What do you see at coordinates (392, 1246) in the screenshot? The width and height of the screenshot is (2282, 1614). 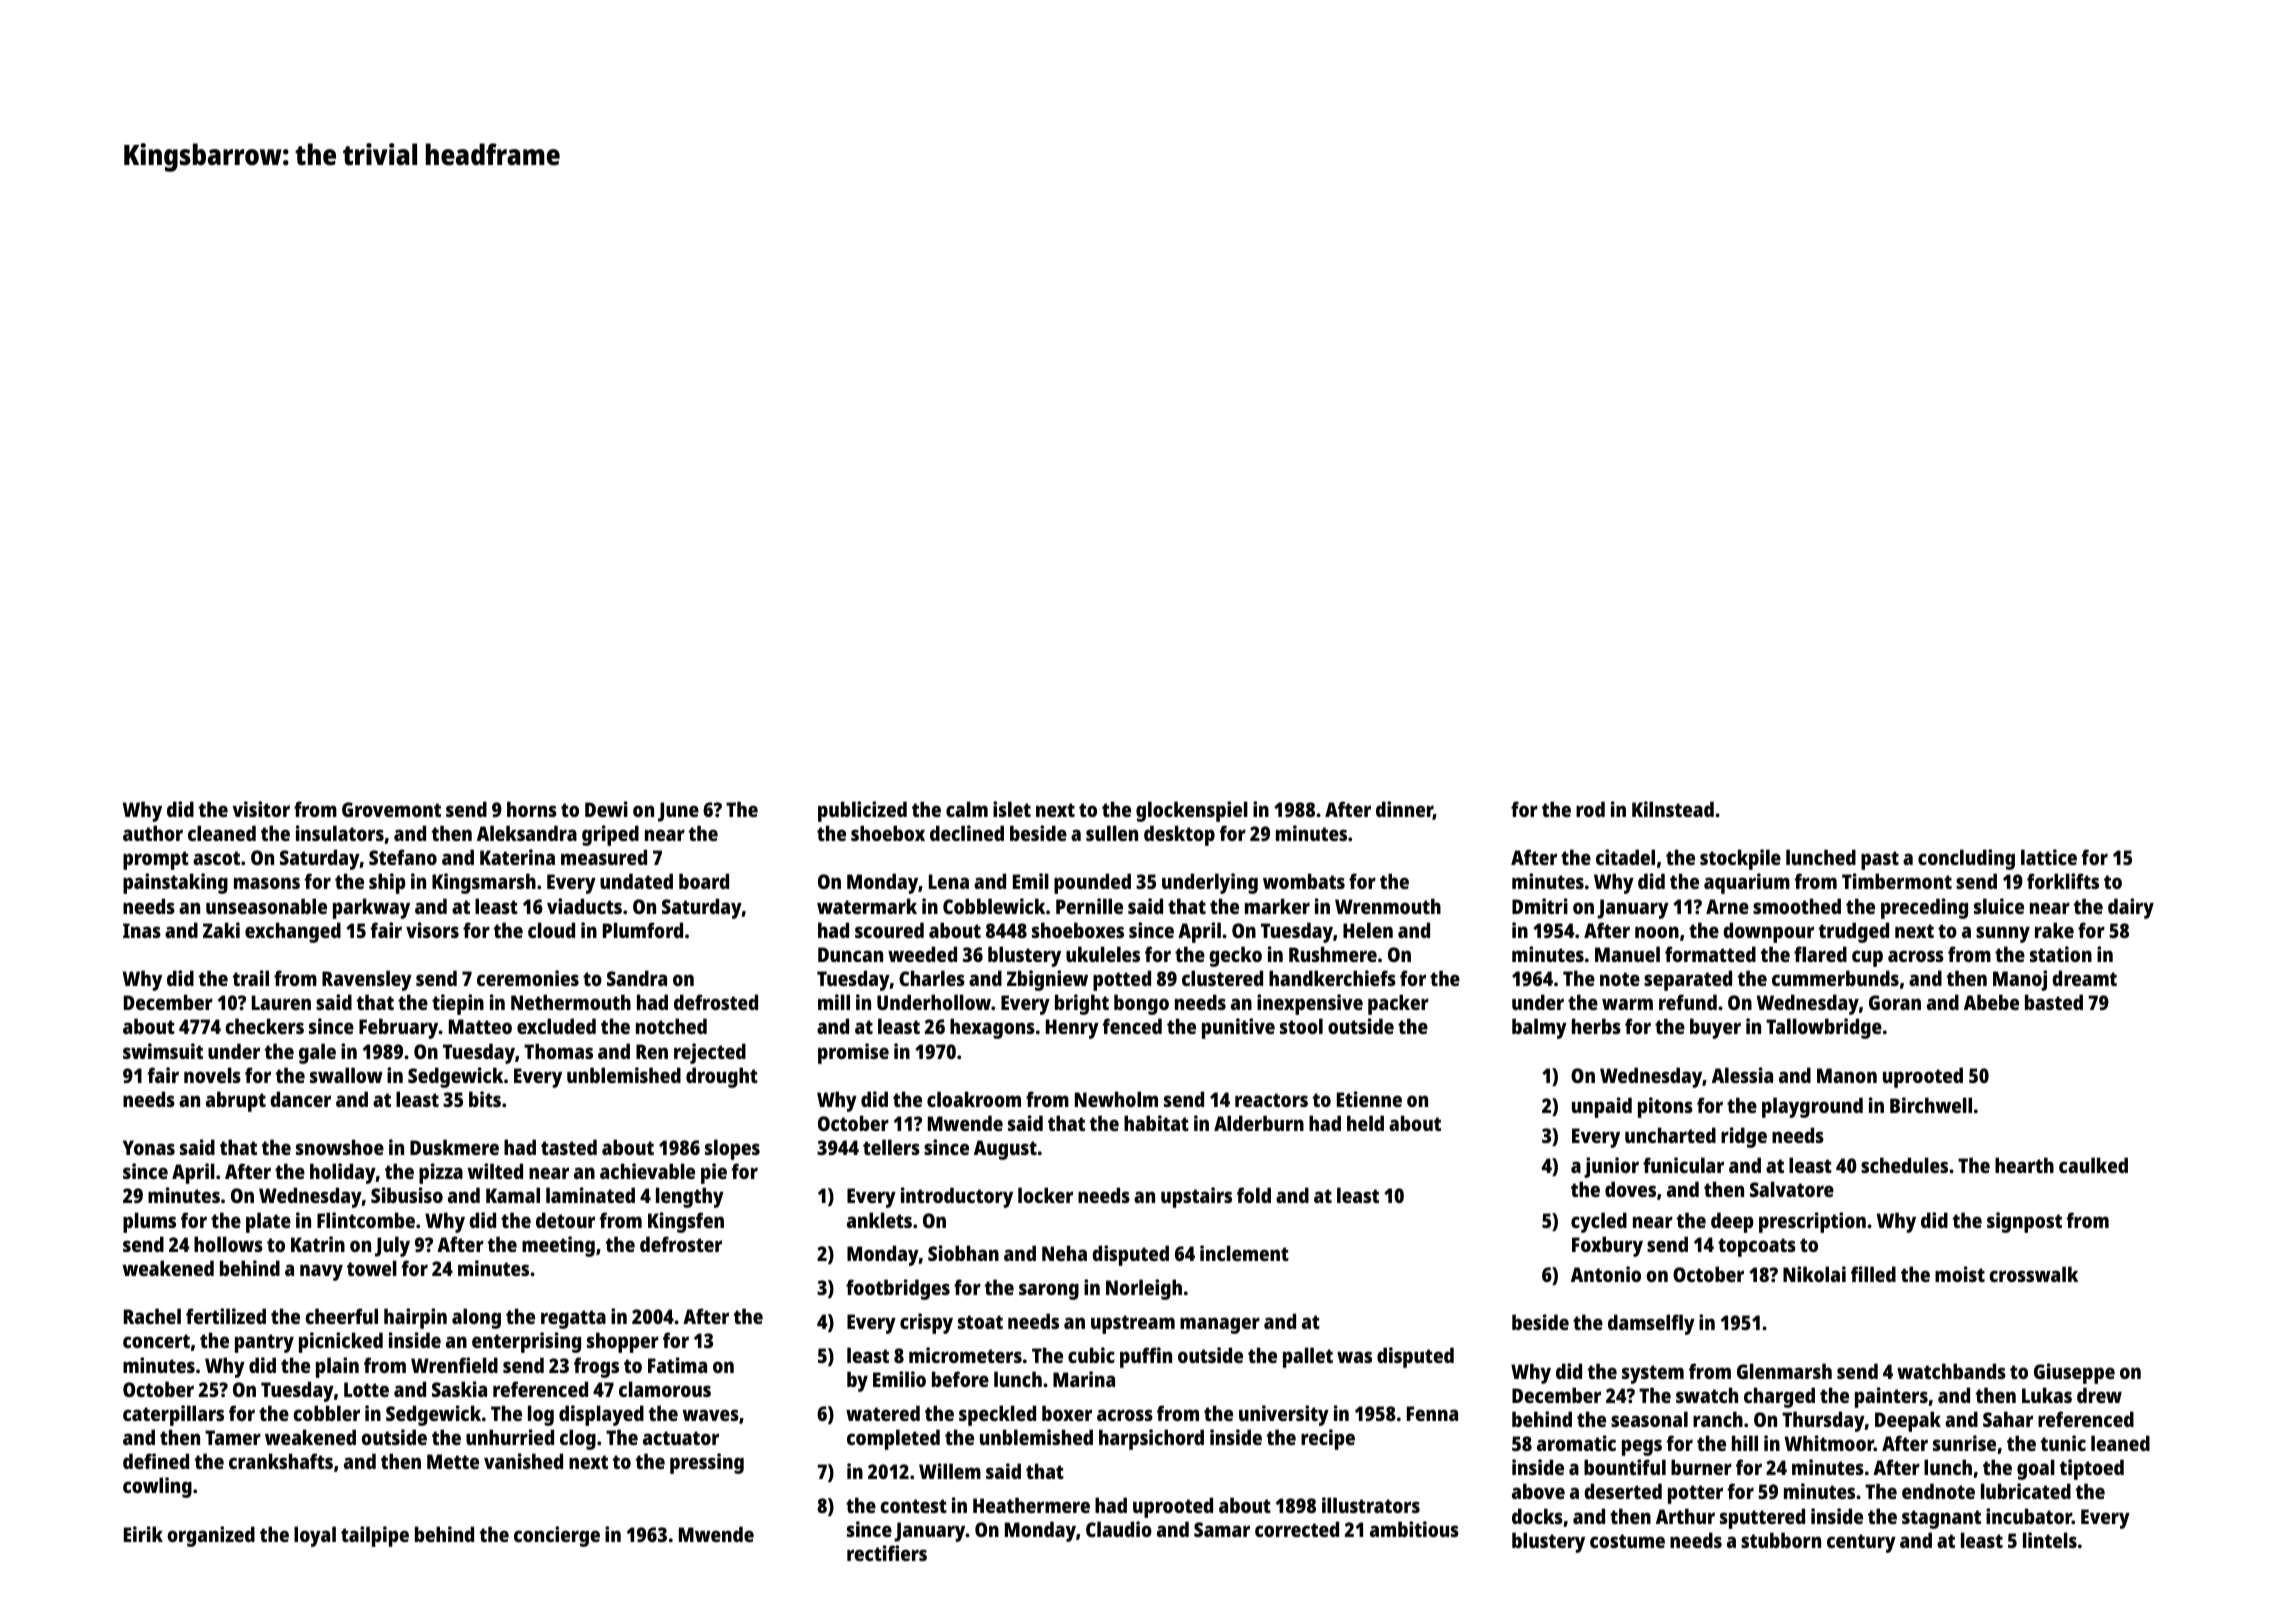 I see `July` at bounding box center [392, 1246].
